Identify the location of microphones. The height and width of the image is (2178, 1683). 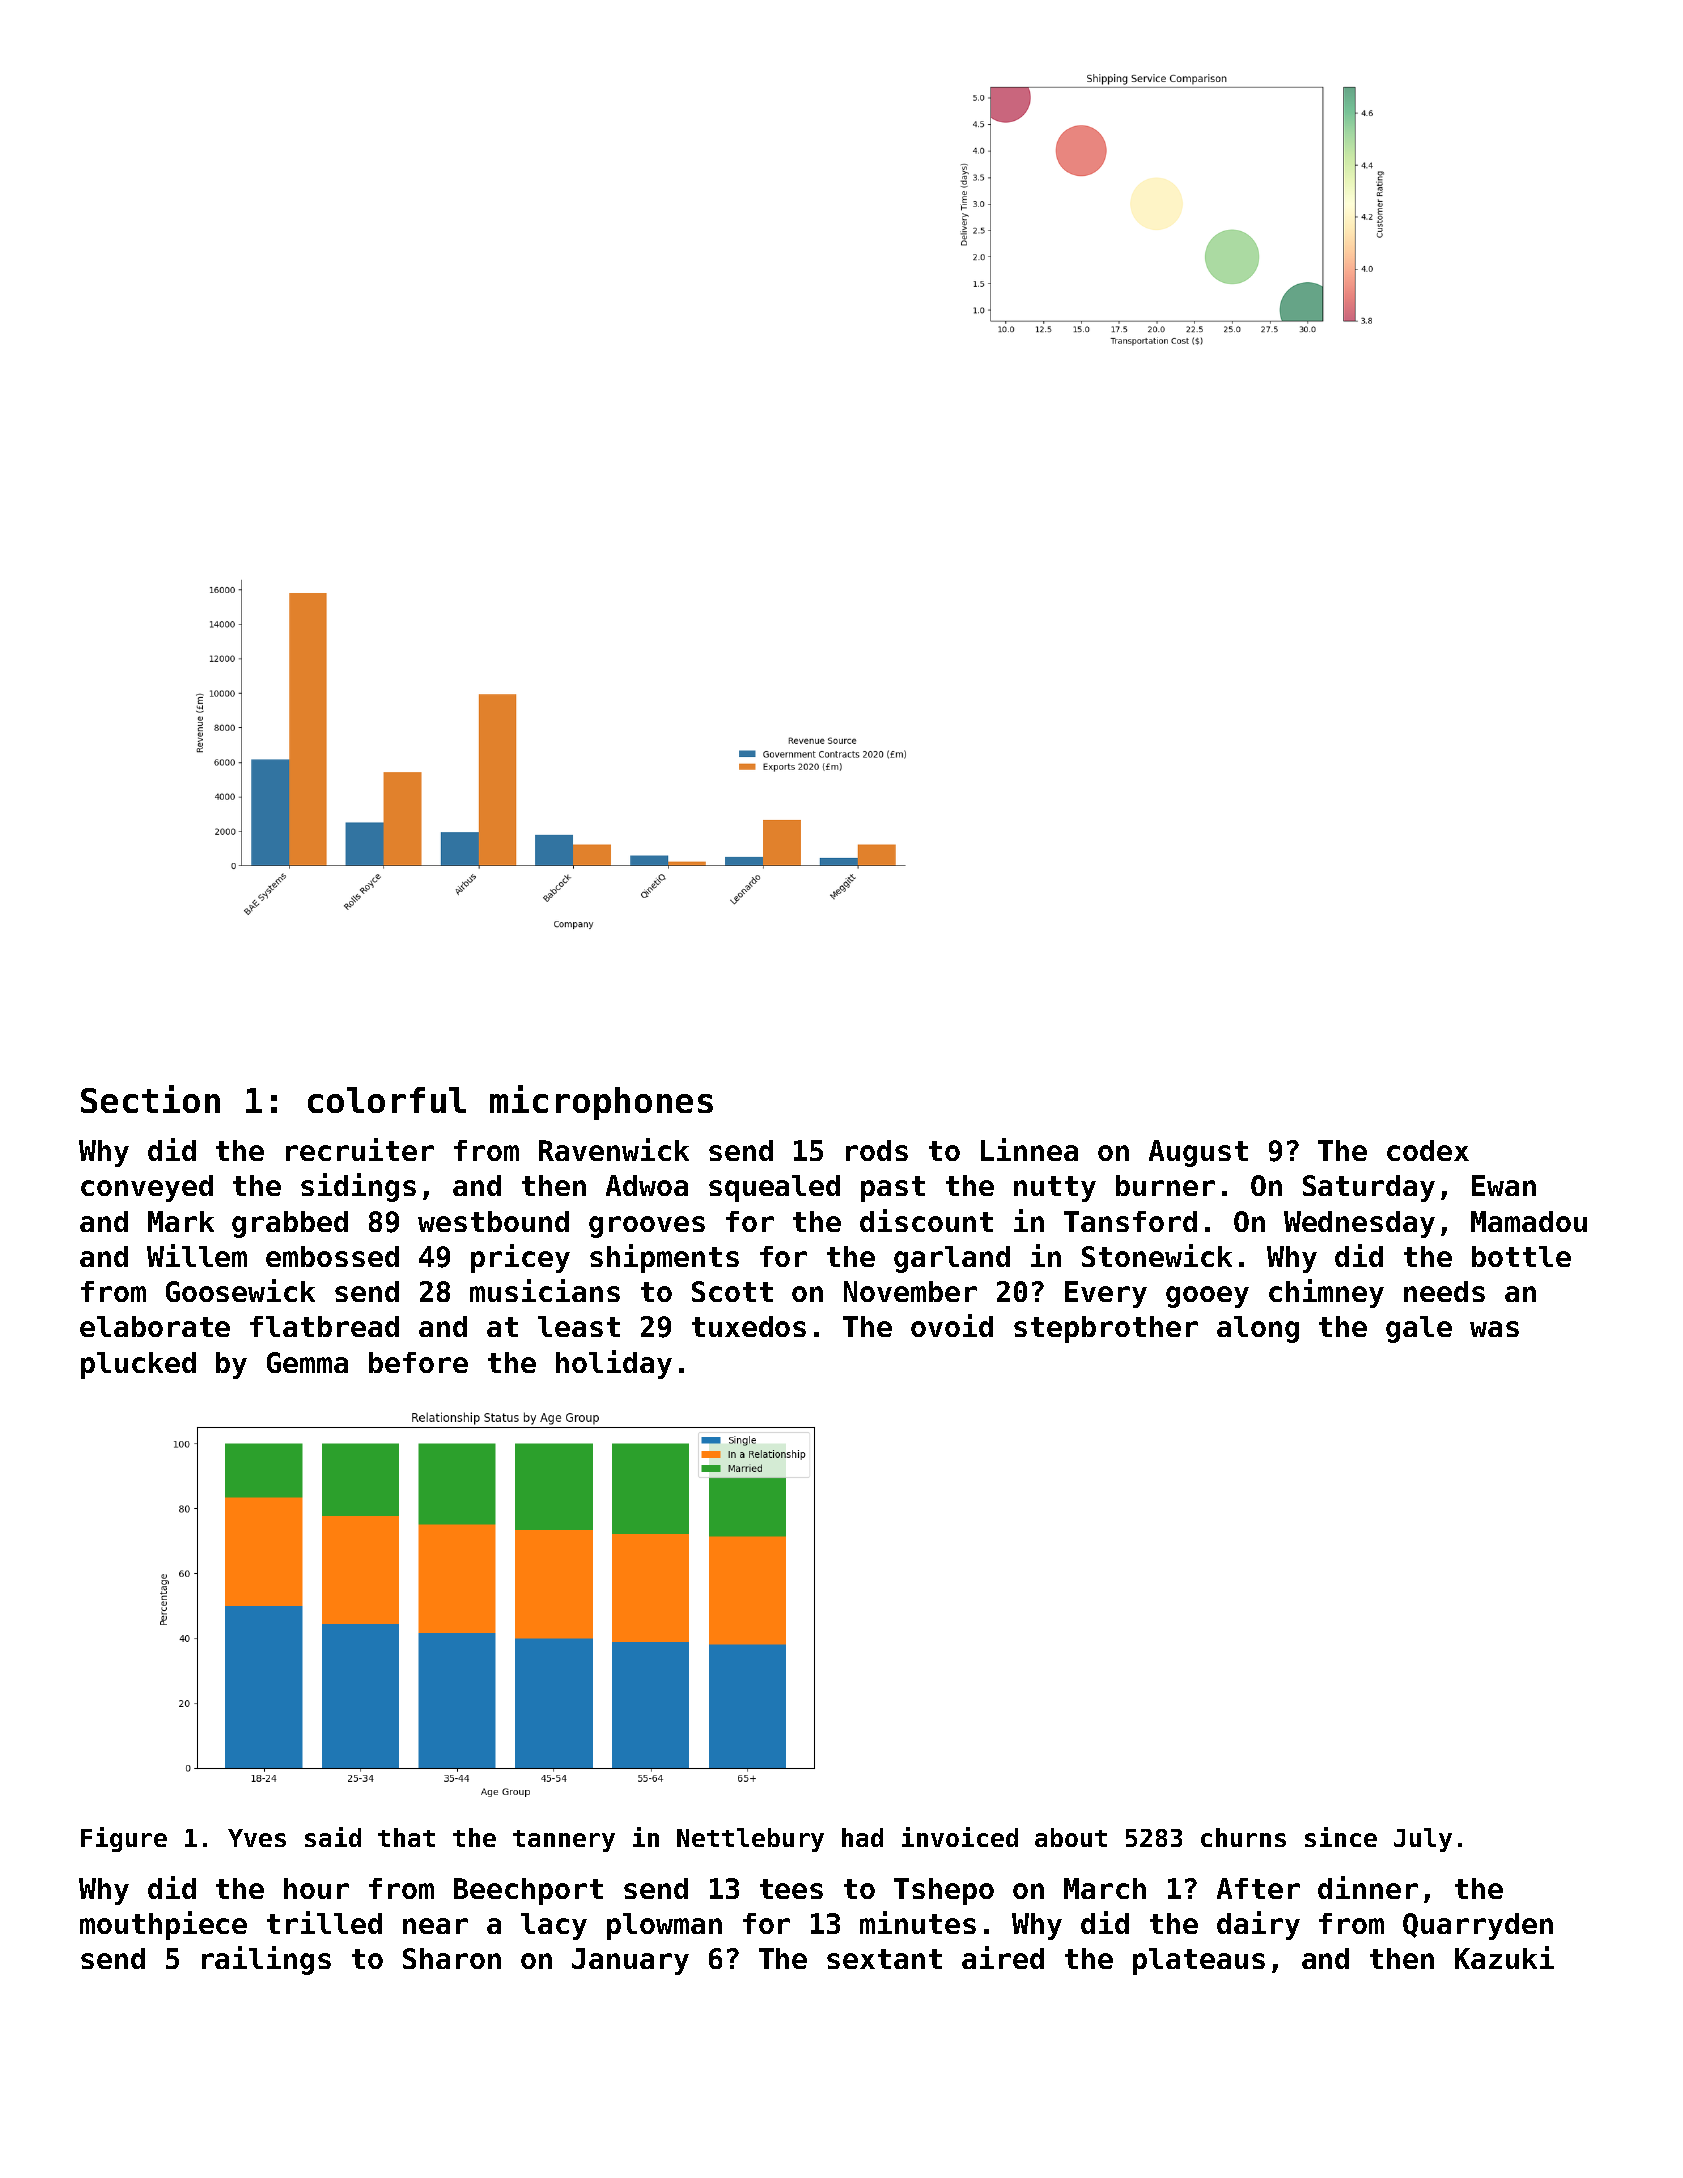
(601, 1102).
